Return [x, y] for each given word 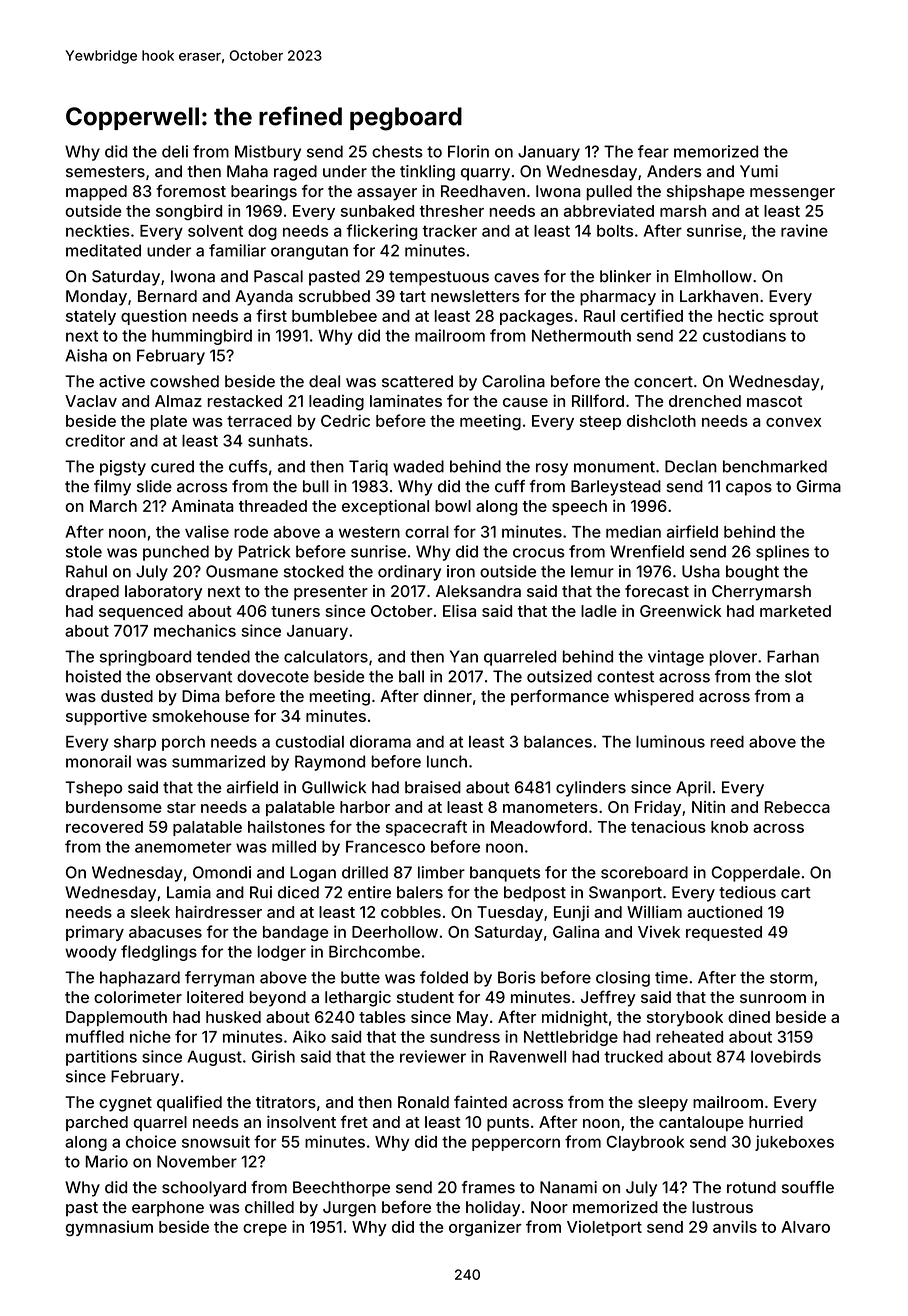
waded [418, 466]
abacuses [165, 932]
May [472, 1018]
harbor [365, 807]
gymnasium [109, 1228]
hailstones [286, 826]
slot [798, 676]
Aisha [86, 355]
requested [724, 933]
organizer [485, 1228]
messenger [792, 194]
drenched [705, 401]
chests [397, 151]
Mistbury [268, 153]
